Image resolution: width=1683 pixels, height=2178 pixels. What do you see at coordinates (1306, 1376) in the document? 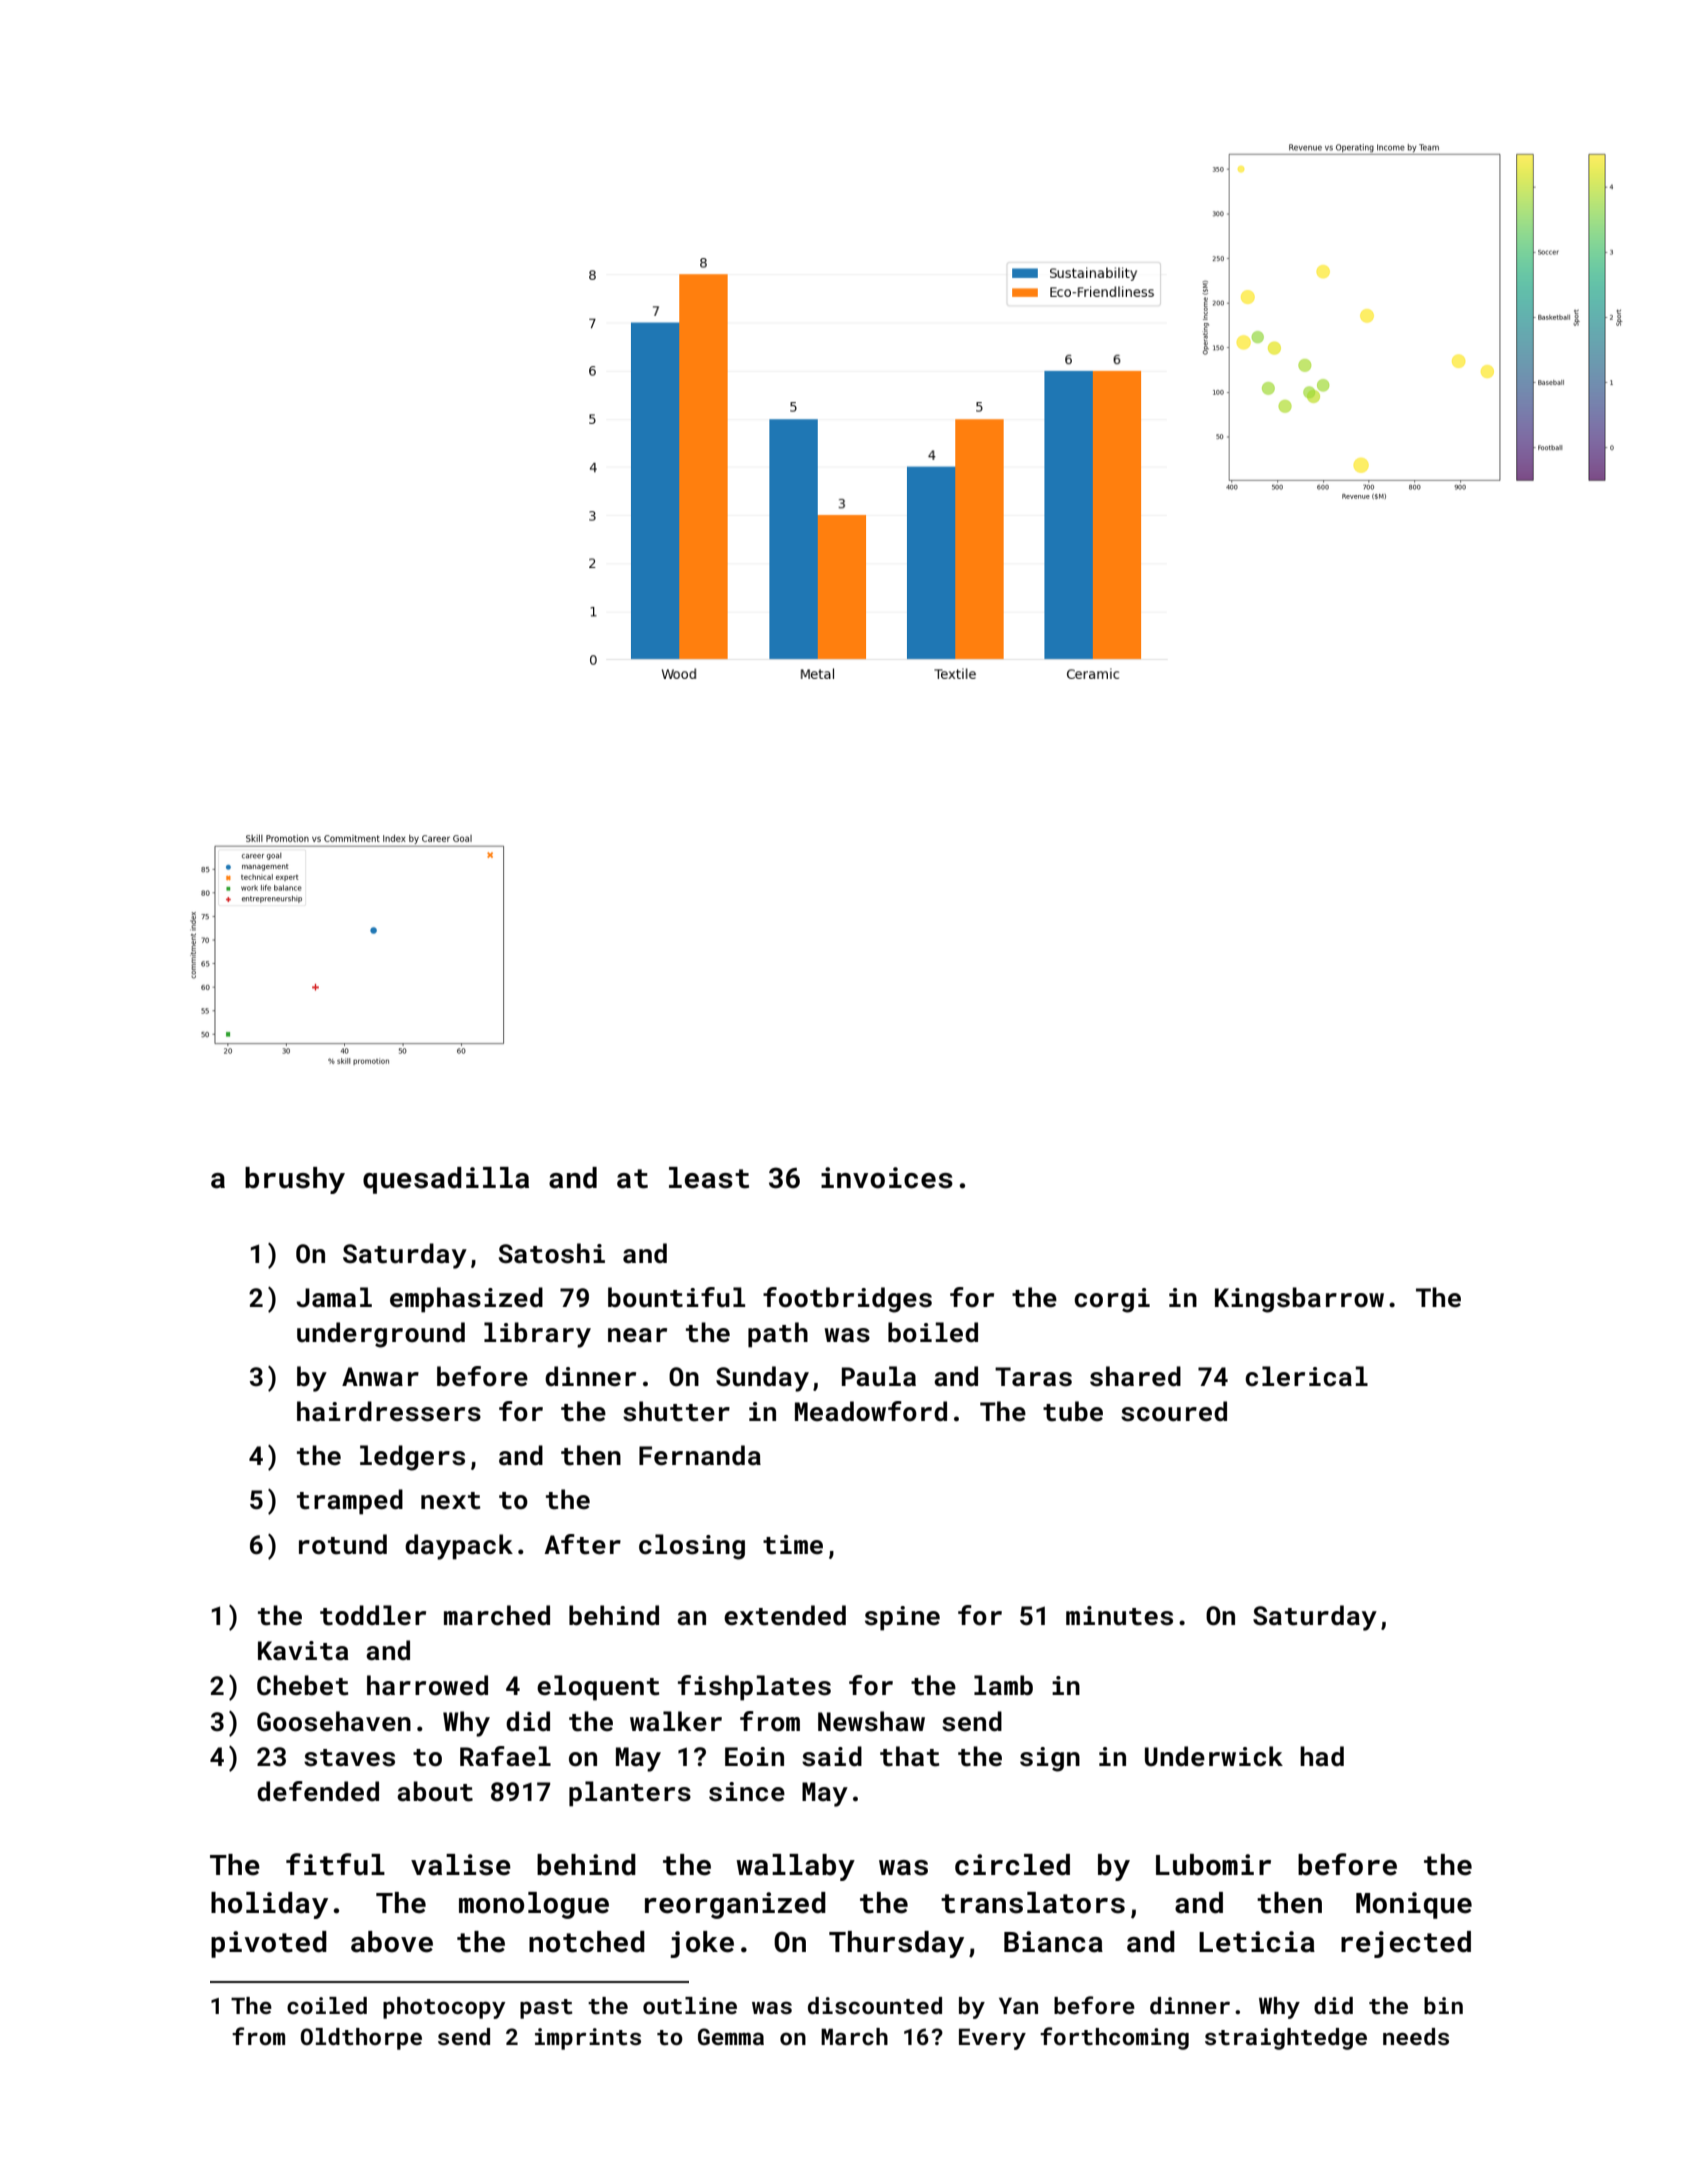
I see `clerical` at bounding box center [1306, 1376].
